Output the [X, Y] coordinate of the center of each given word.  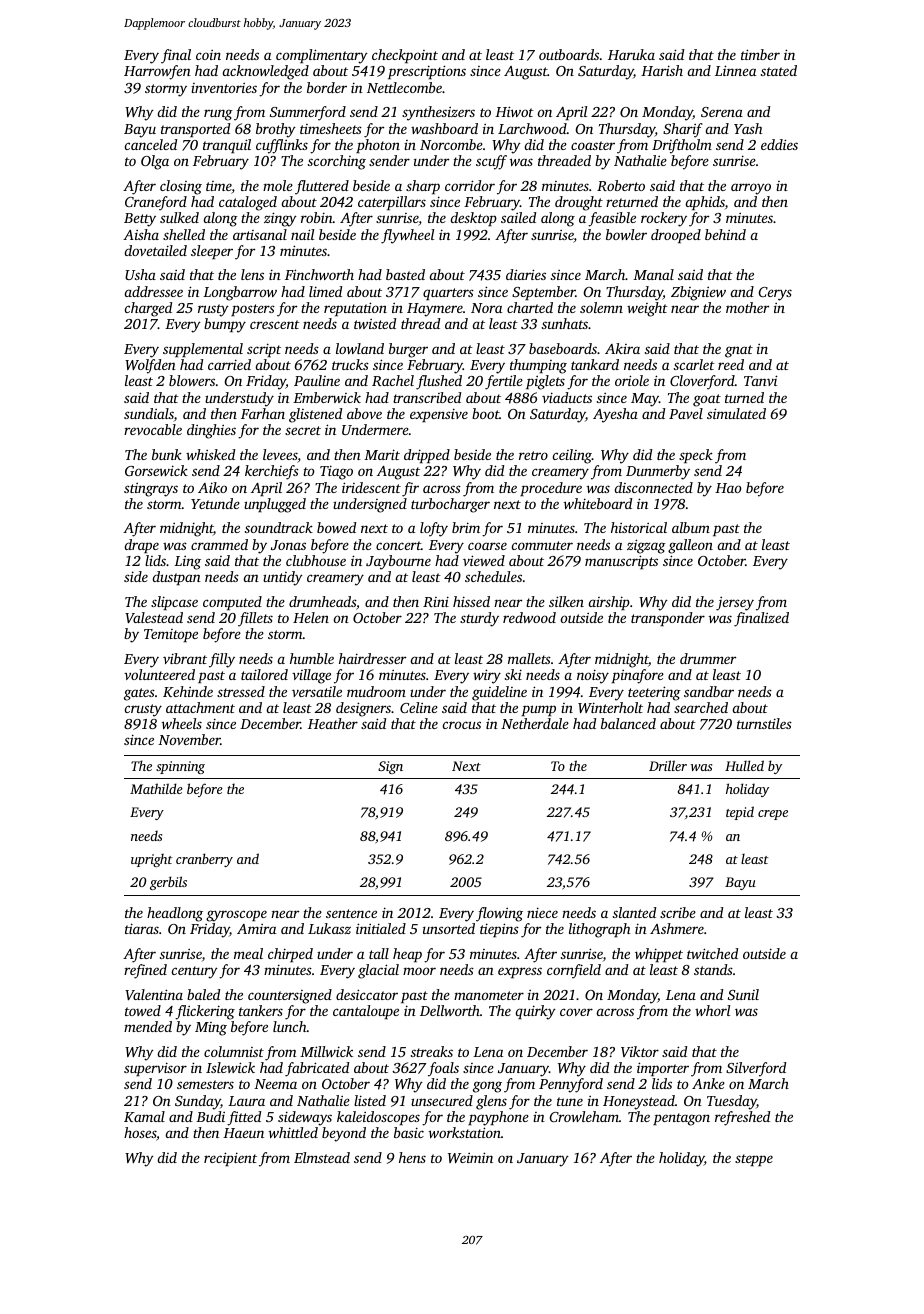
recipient [230, 1159]
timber [760, 54]
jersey [735, 603]
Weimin [470, 1157]
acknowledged [266, 72]
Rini [436, 601]
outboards [569, 54]
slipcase [174, 603]
